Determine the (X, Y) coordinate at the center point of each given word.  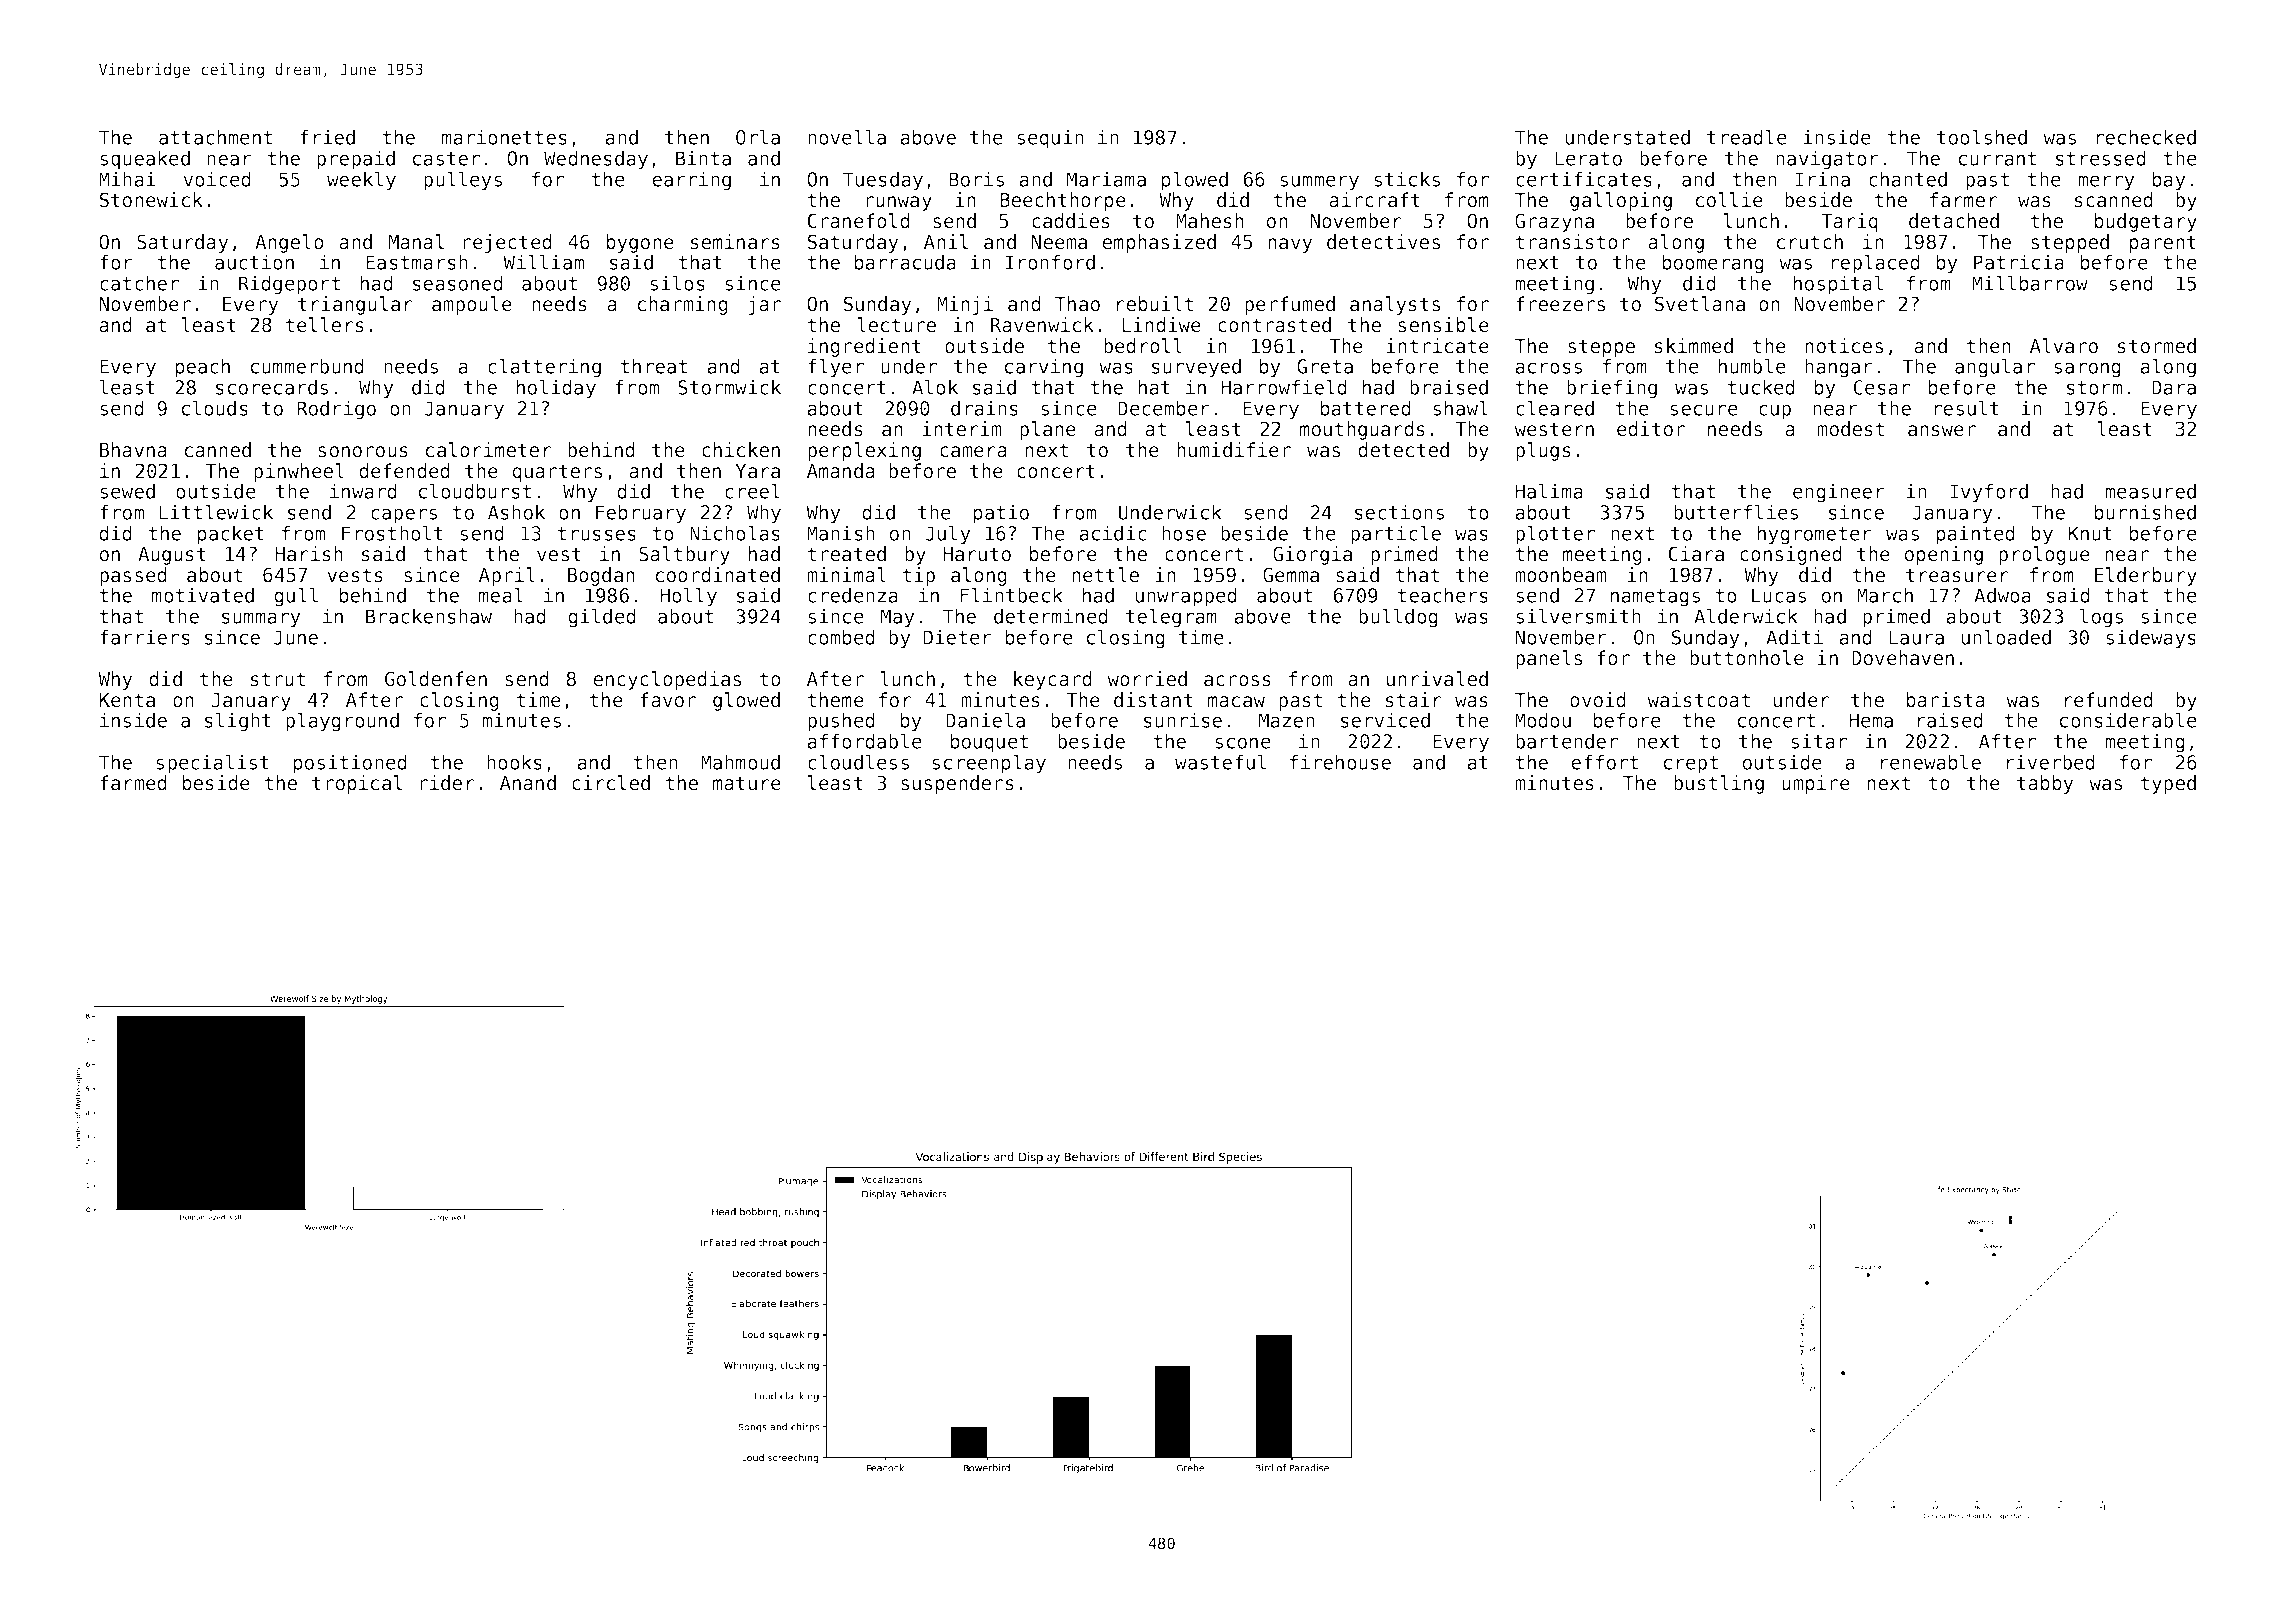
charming (683, 305)
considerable (2128, 720)
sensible (1443, 325)
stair (1414, 700)
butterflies (1736, 512)
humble (1752, 366)
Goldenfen (436, 679)
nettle (1105, 575)
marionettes (504, 137)
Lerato (1588, 158)
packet (231, 535)
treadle (1747, 137)
